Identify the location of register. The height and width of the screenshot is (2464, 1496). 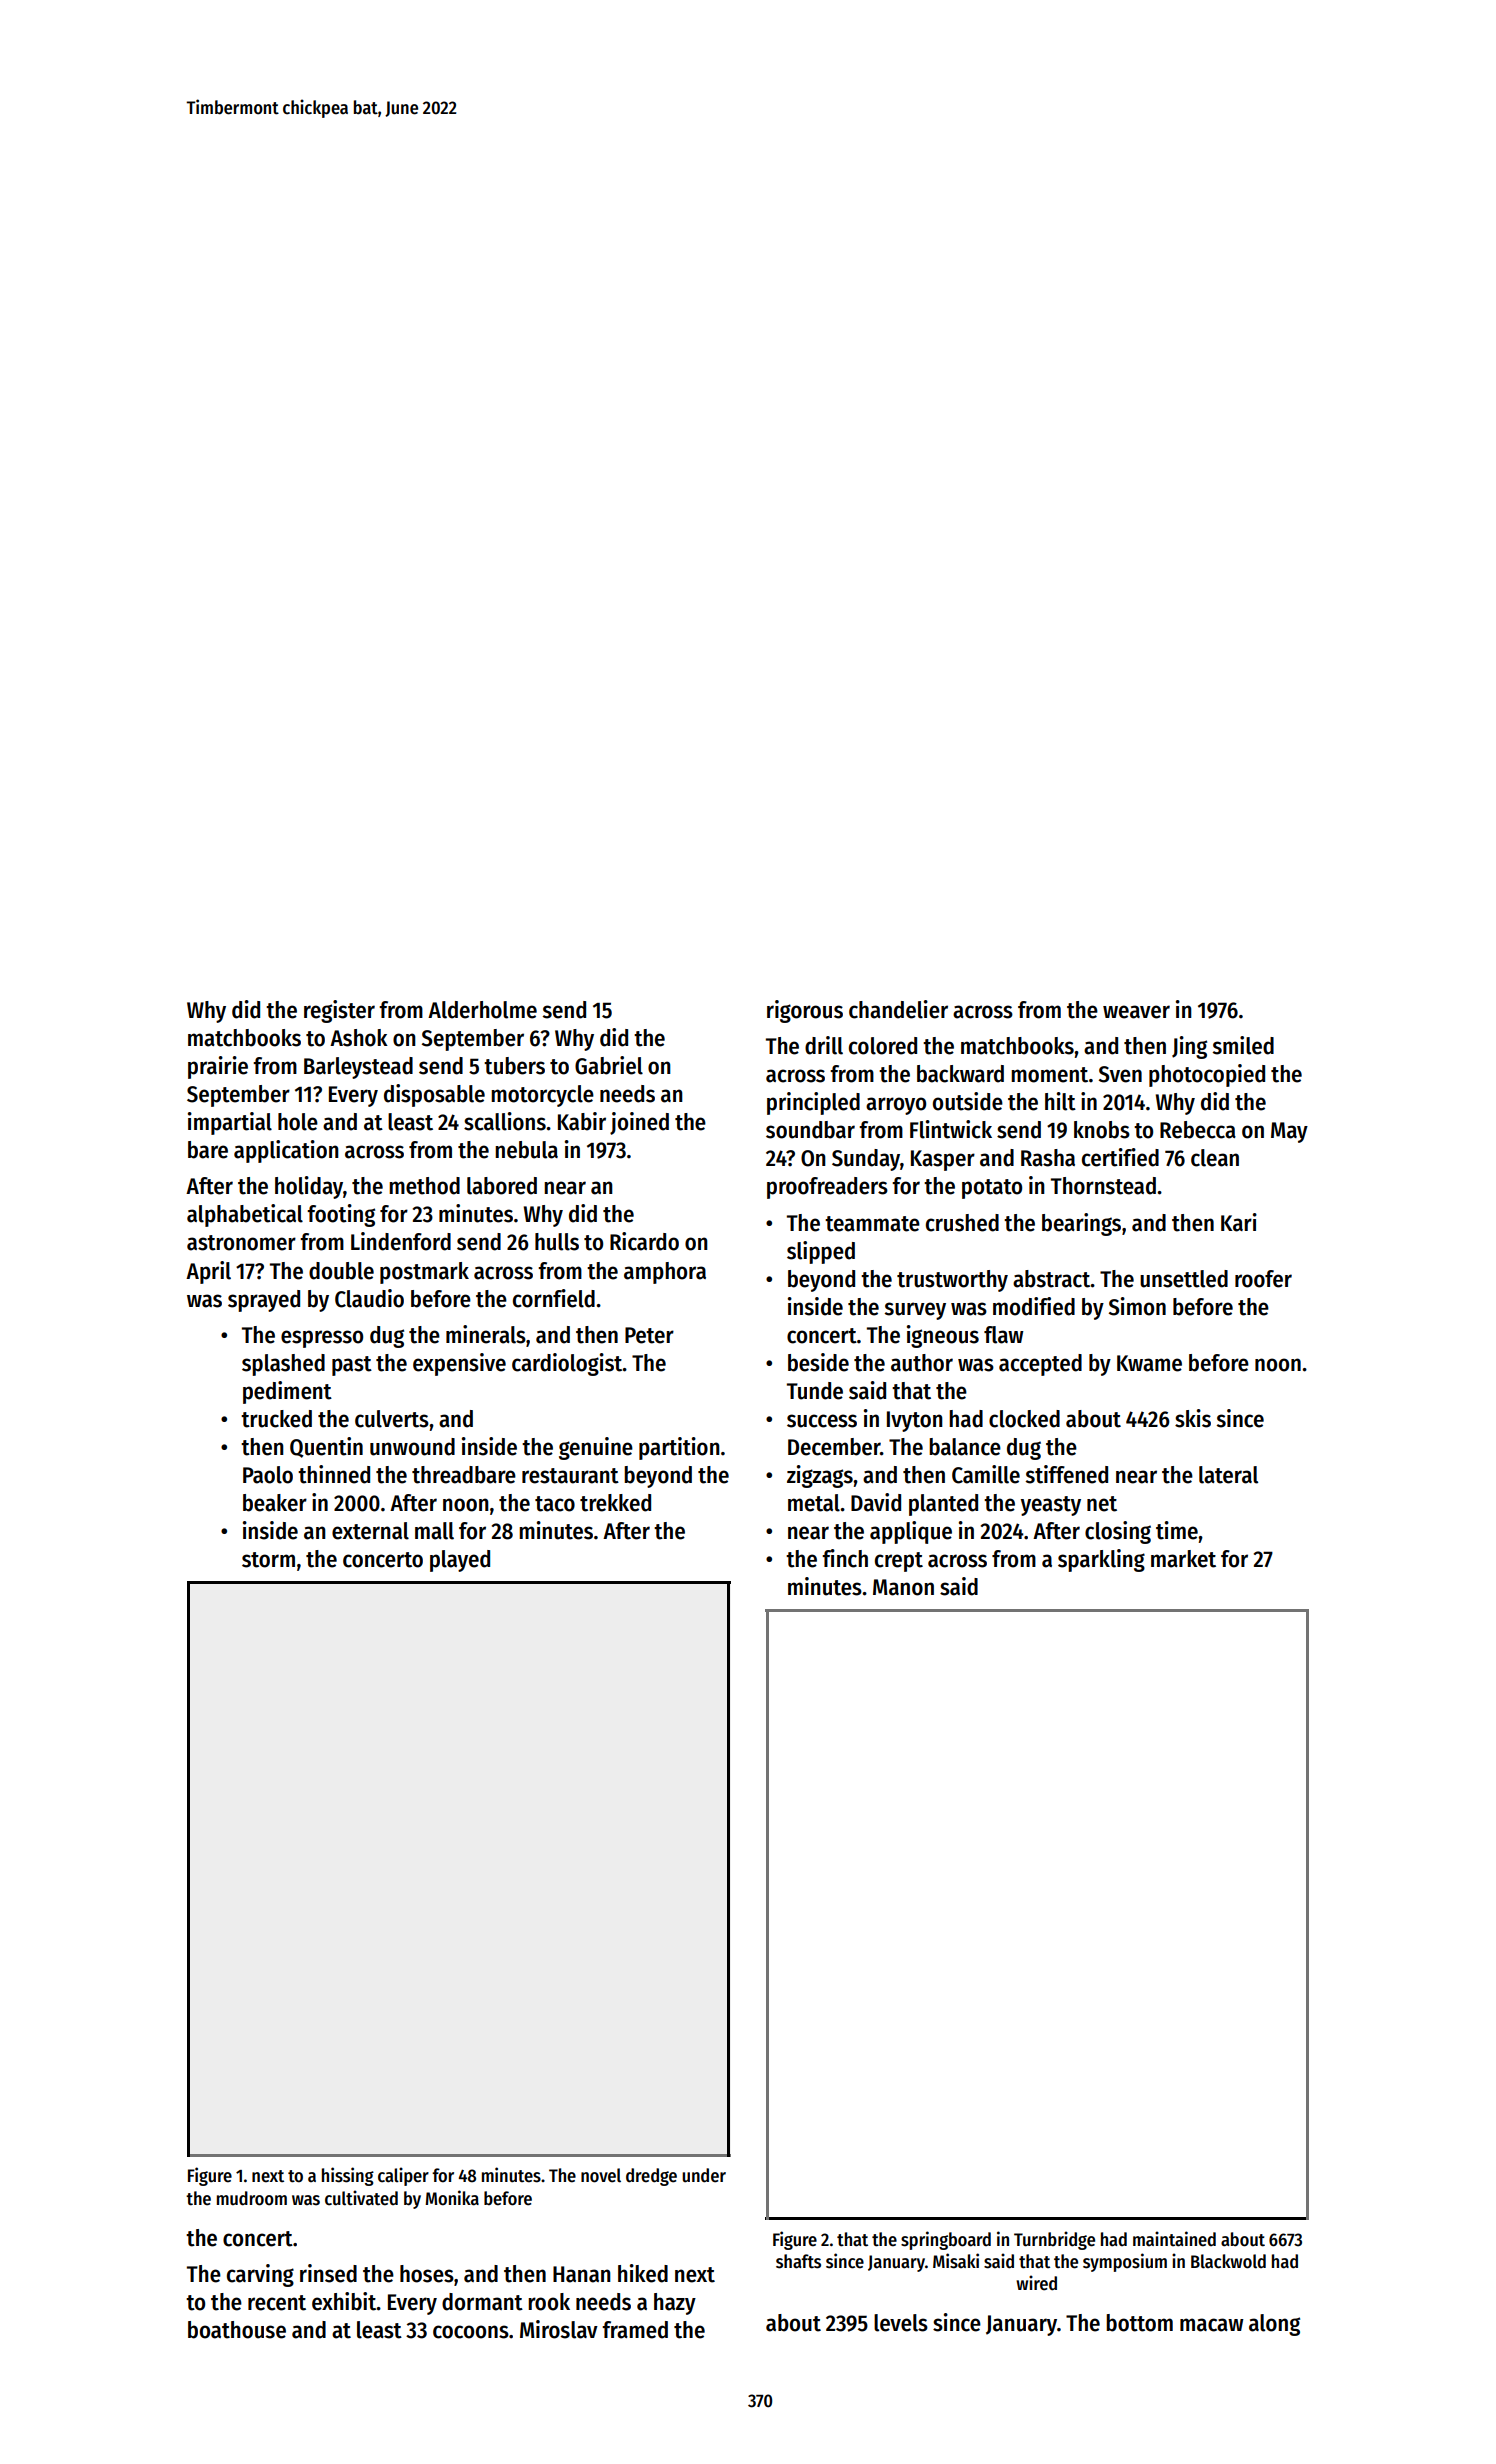
(339, 1011).
